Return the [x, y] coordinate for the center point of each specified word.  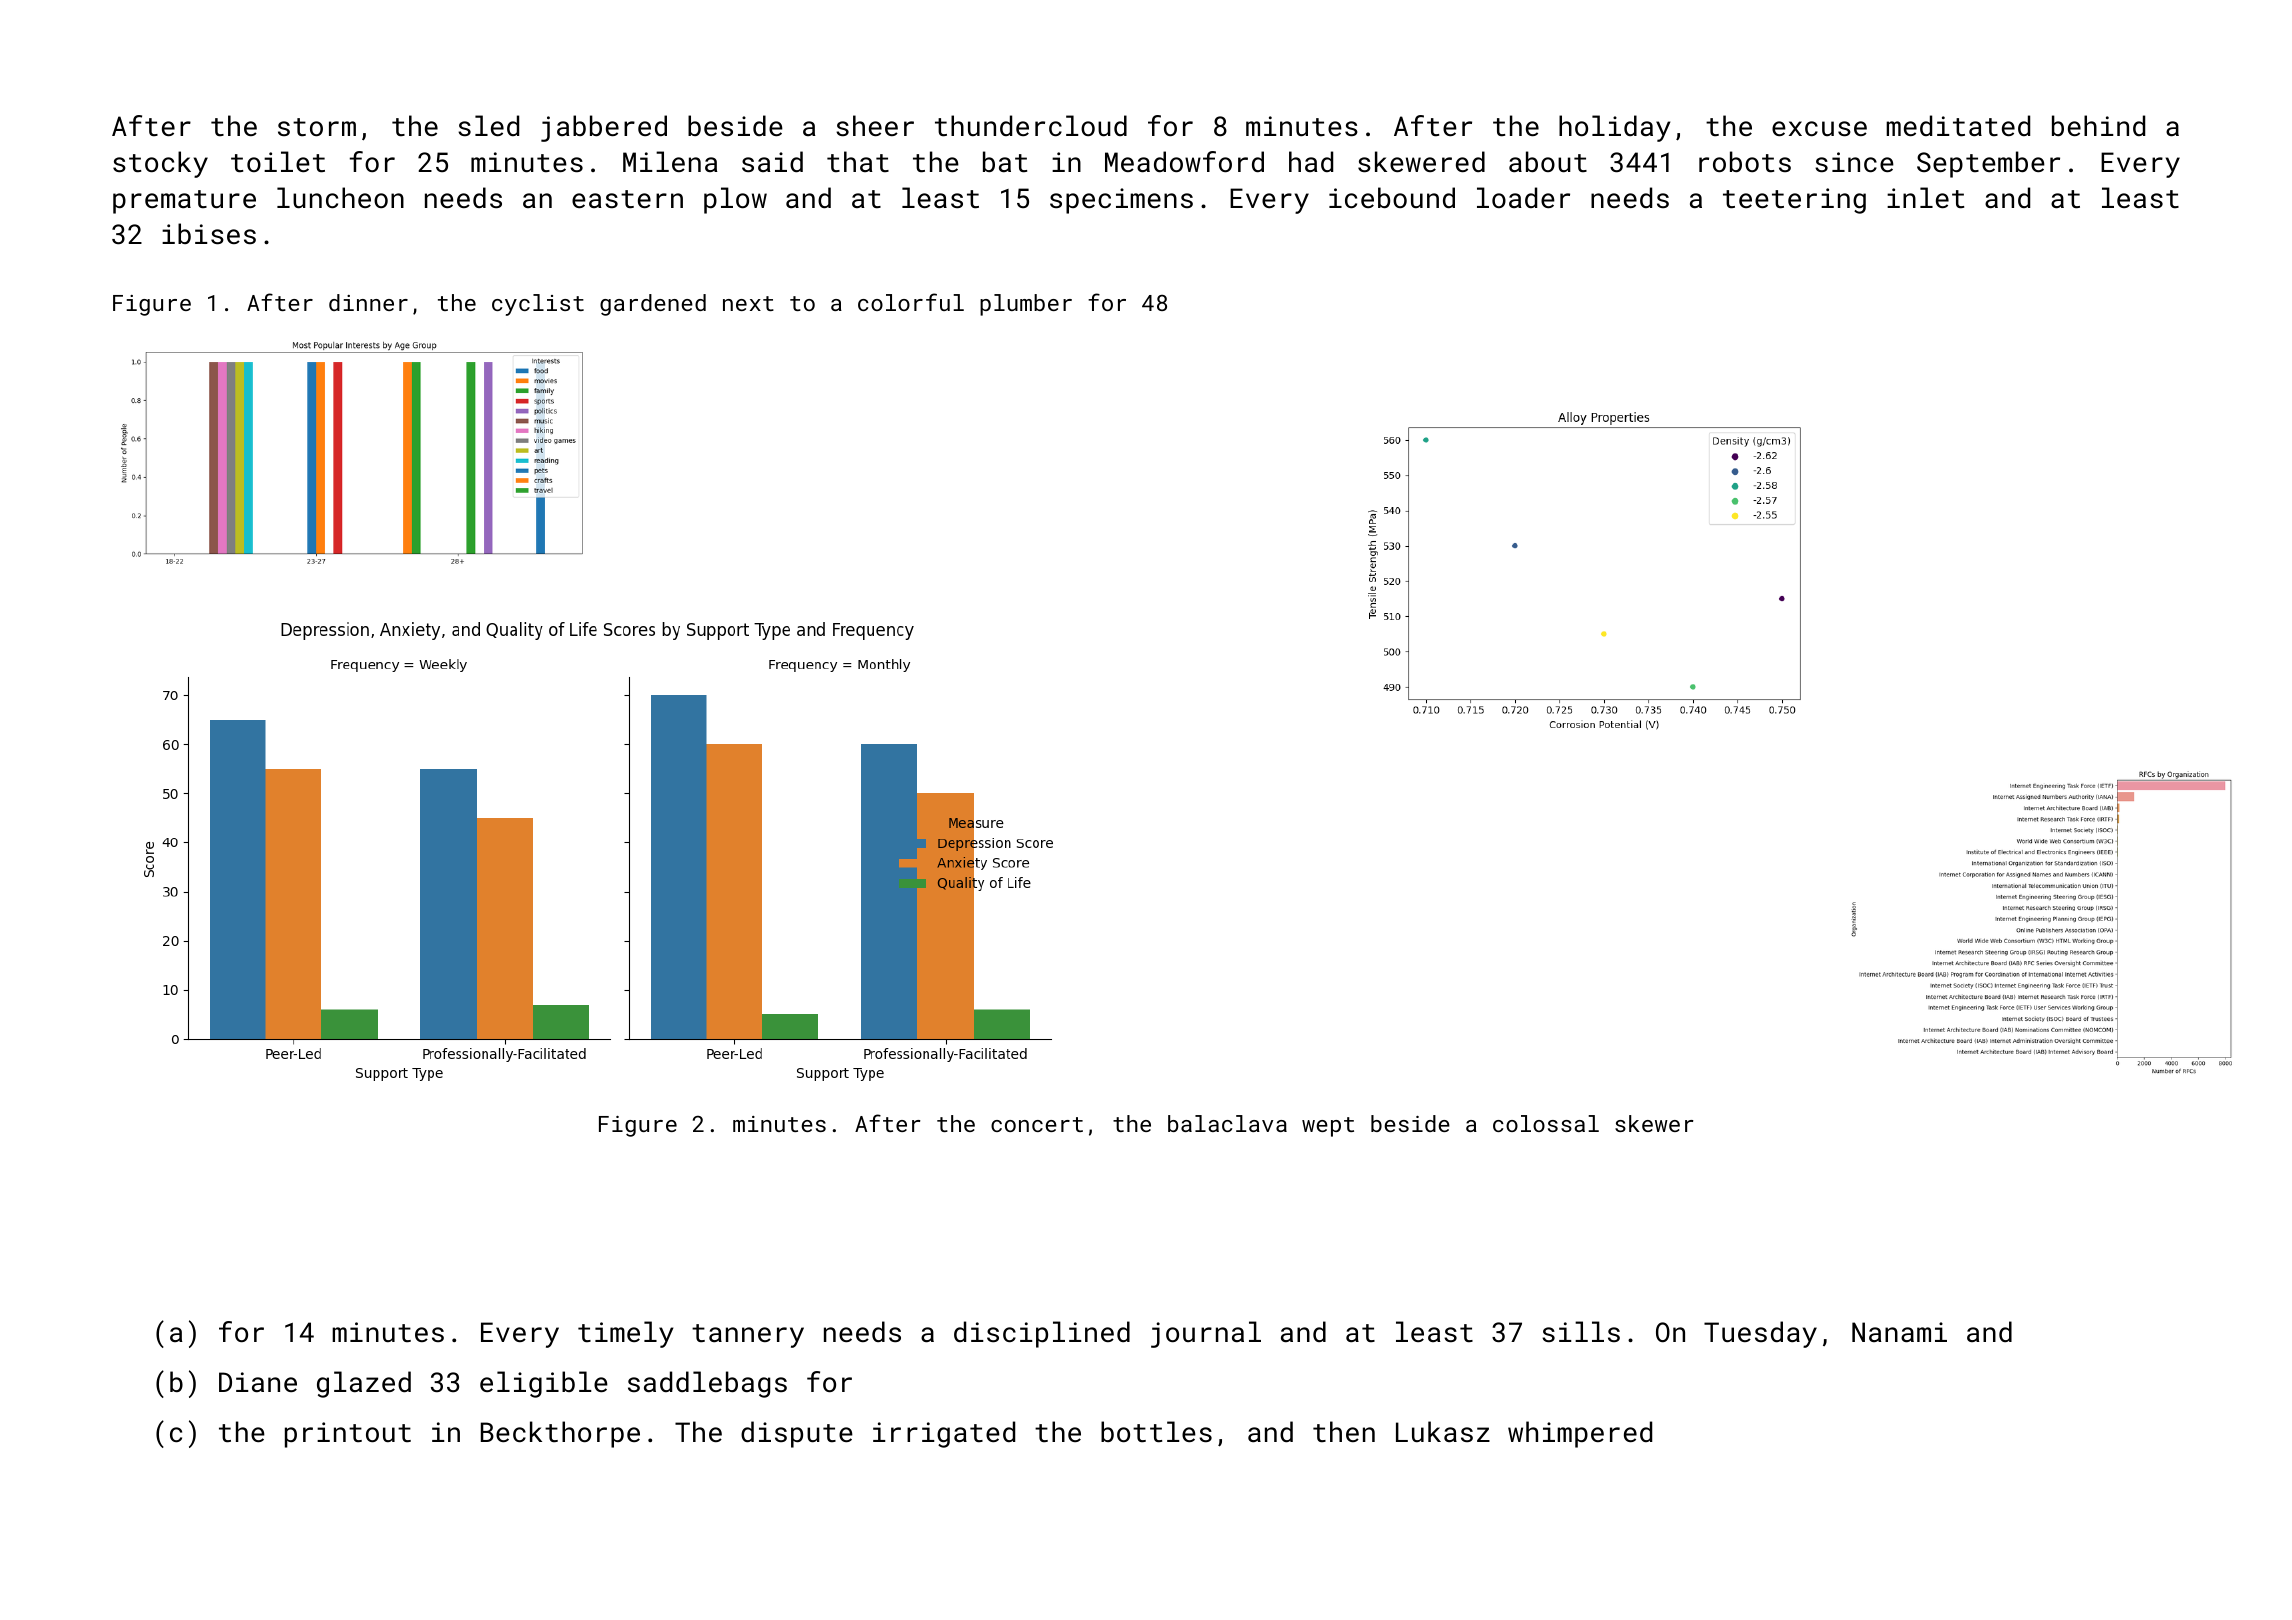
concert [1037, 1124]
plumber [1026, 305]
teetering [1794, 201]
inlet [1925, 198]
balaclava [1227, 1123]
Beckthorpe [560, 1434]
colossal [1546, 1123]
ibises [209, 234]
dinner [368, 302]
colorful [911, 302]
